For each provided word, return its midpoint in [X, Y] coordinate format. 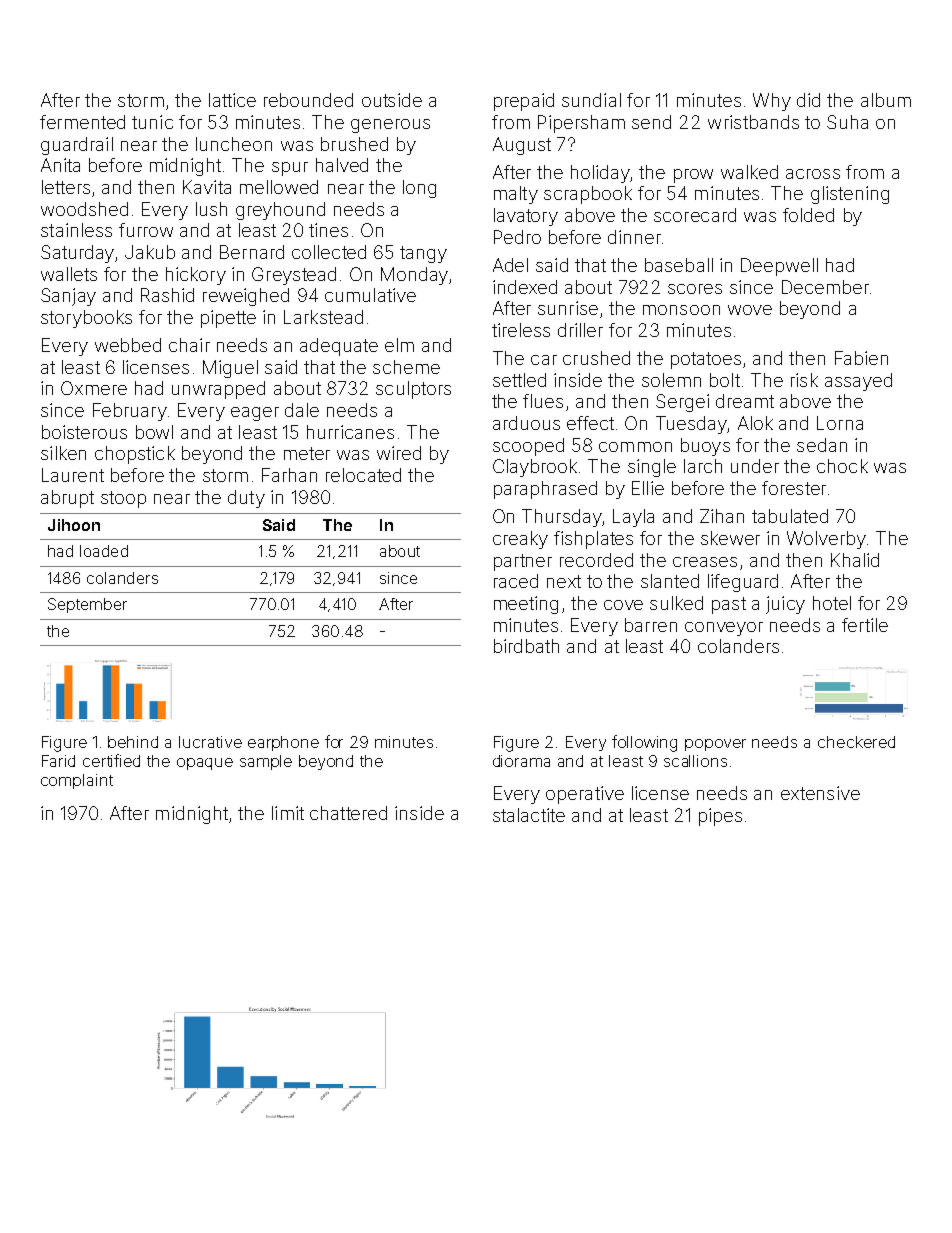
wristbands [753, 122]
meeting [526, 605]
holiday [600, 174]
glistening [850, 195]
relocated [363, 475]
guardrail [77, 146]
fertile [865, 625]
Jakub [150, 252]
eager [255, 414]
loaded [104, 551]
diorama [521, 761]
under [755, 466]
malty [516, 195]
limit [288, 813]
